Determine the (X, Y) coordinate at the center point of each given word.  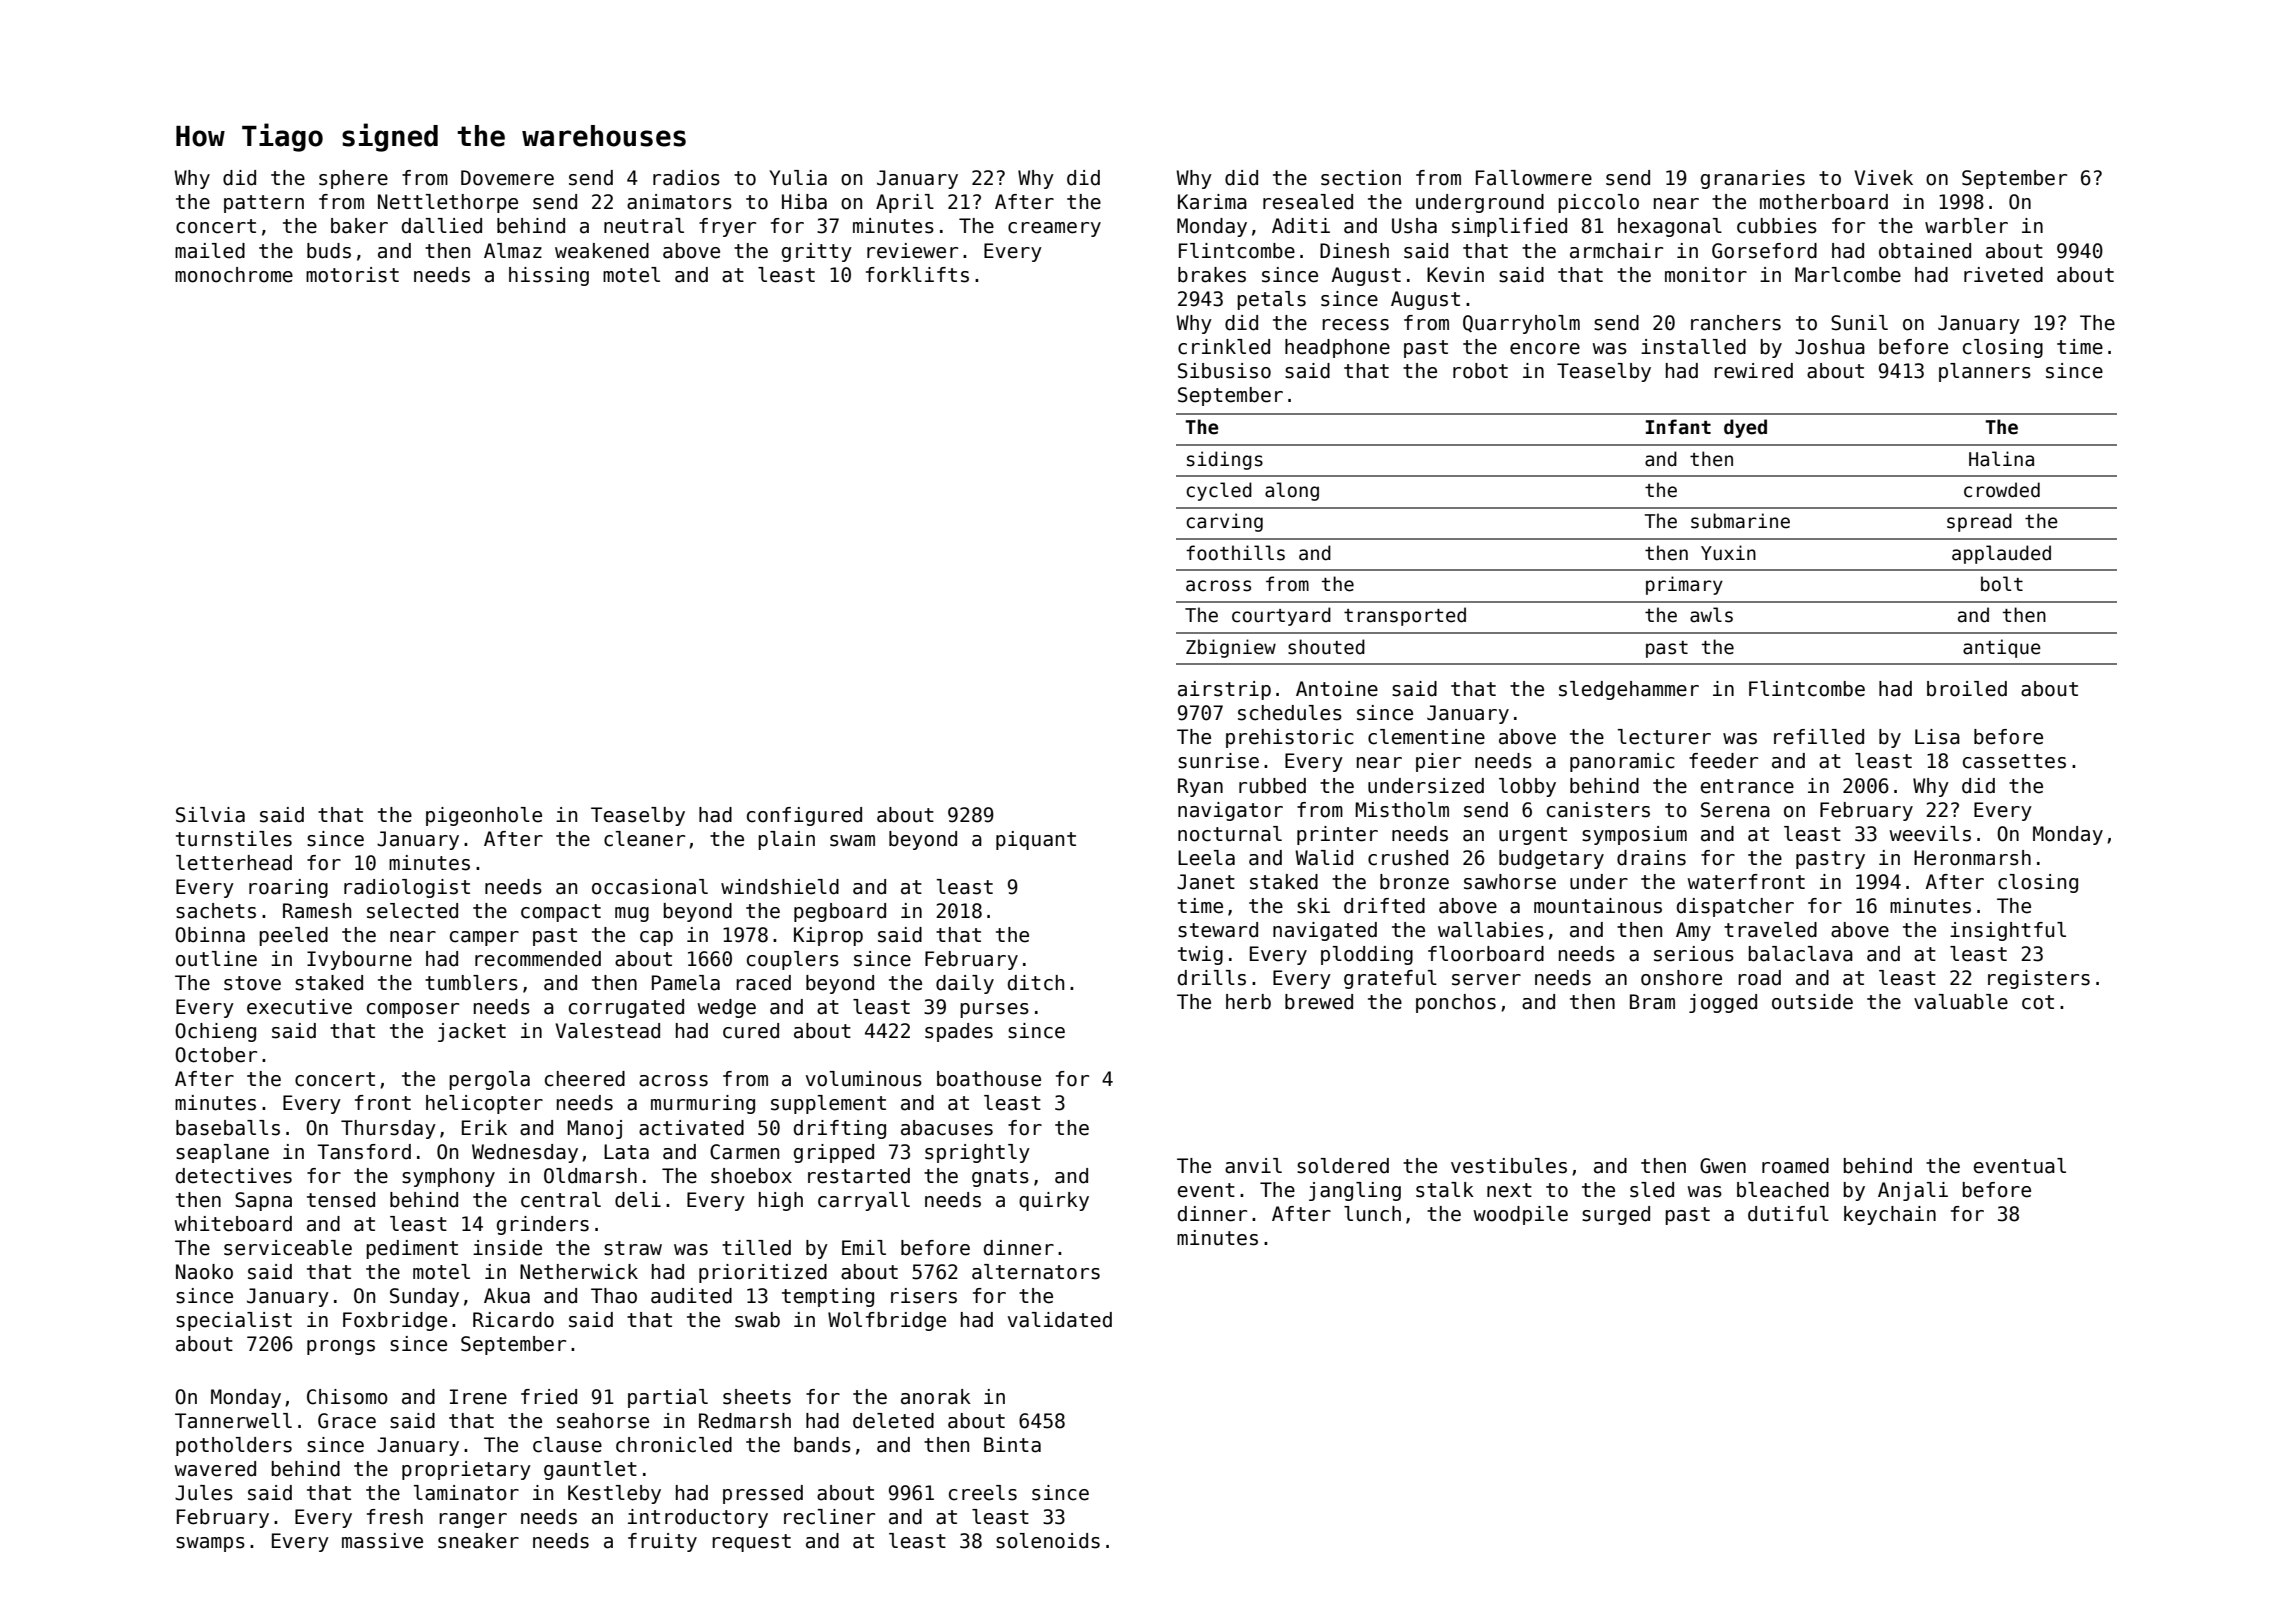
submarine (1740, 521)
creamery (1054, 229)
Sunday (424, 1297)
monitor (1706, 275)
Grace (347, 1421)
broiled (1967, 689)
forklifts (917, 275)
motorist (352, 275)
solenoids (1048, 1541)
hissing (549, 276)
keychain (1890, 1215)
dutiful (1788, 1214)
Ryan (1200, 787)
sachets (216, 911)
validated (1060, 1320)
